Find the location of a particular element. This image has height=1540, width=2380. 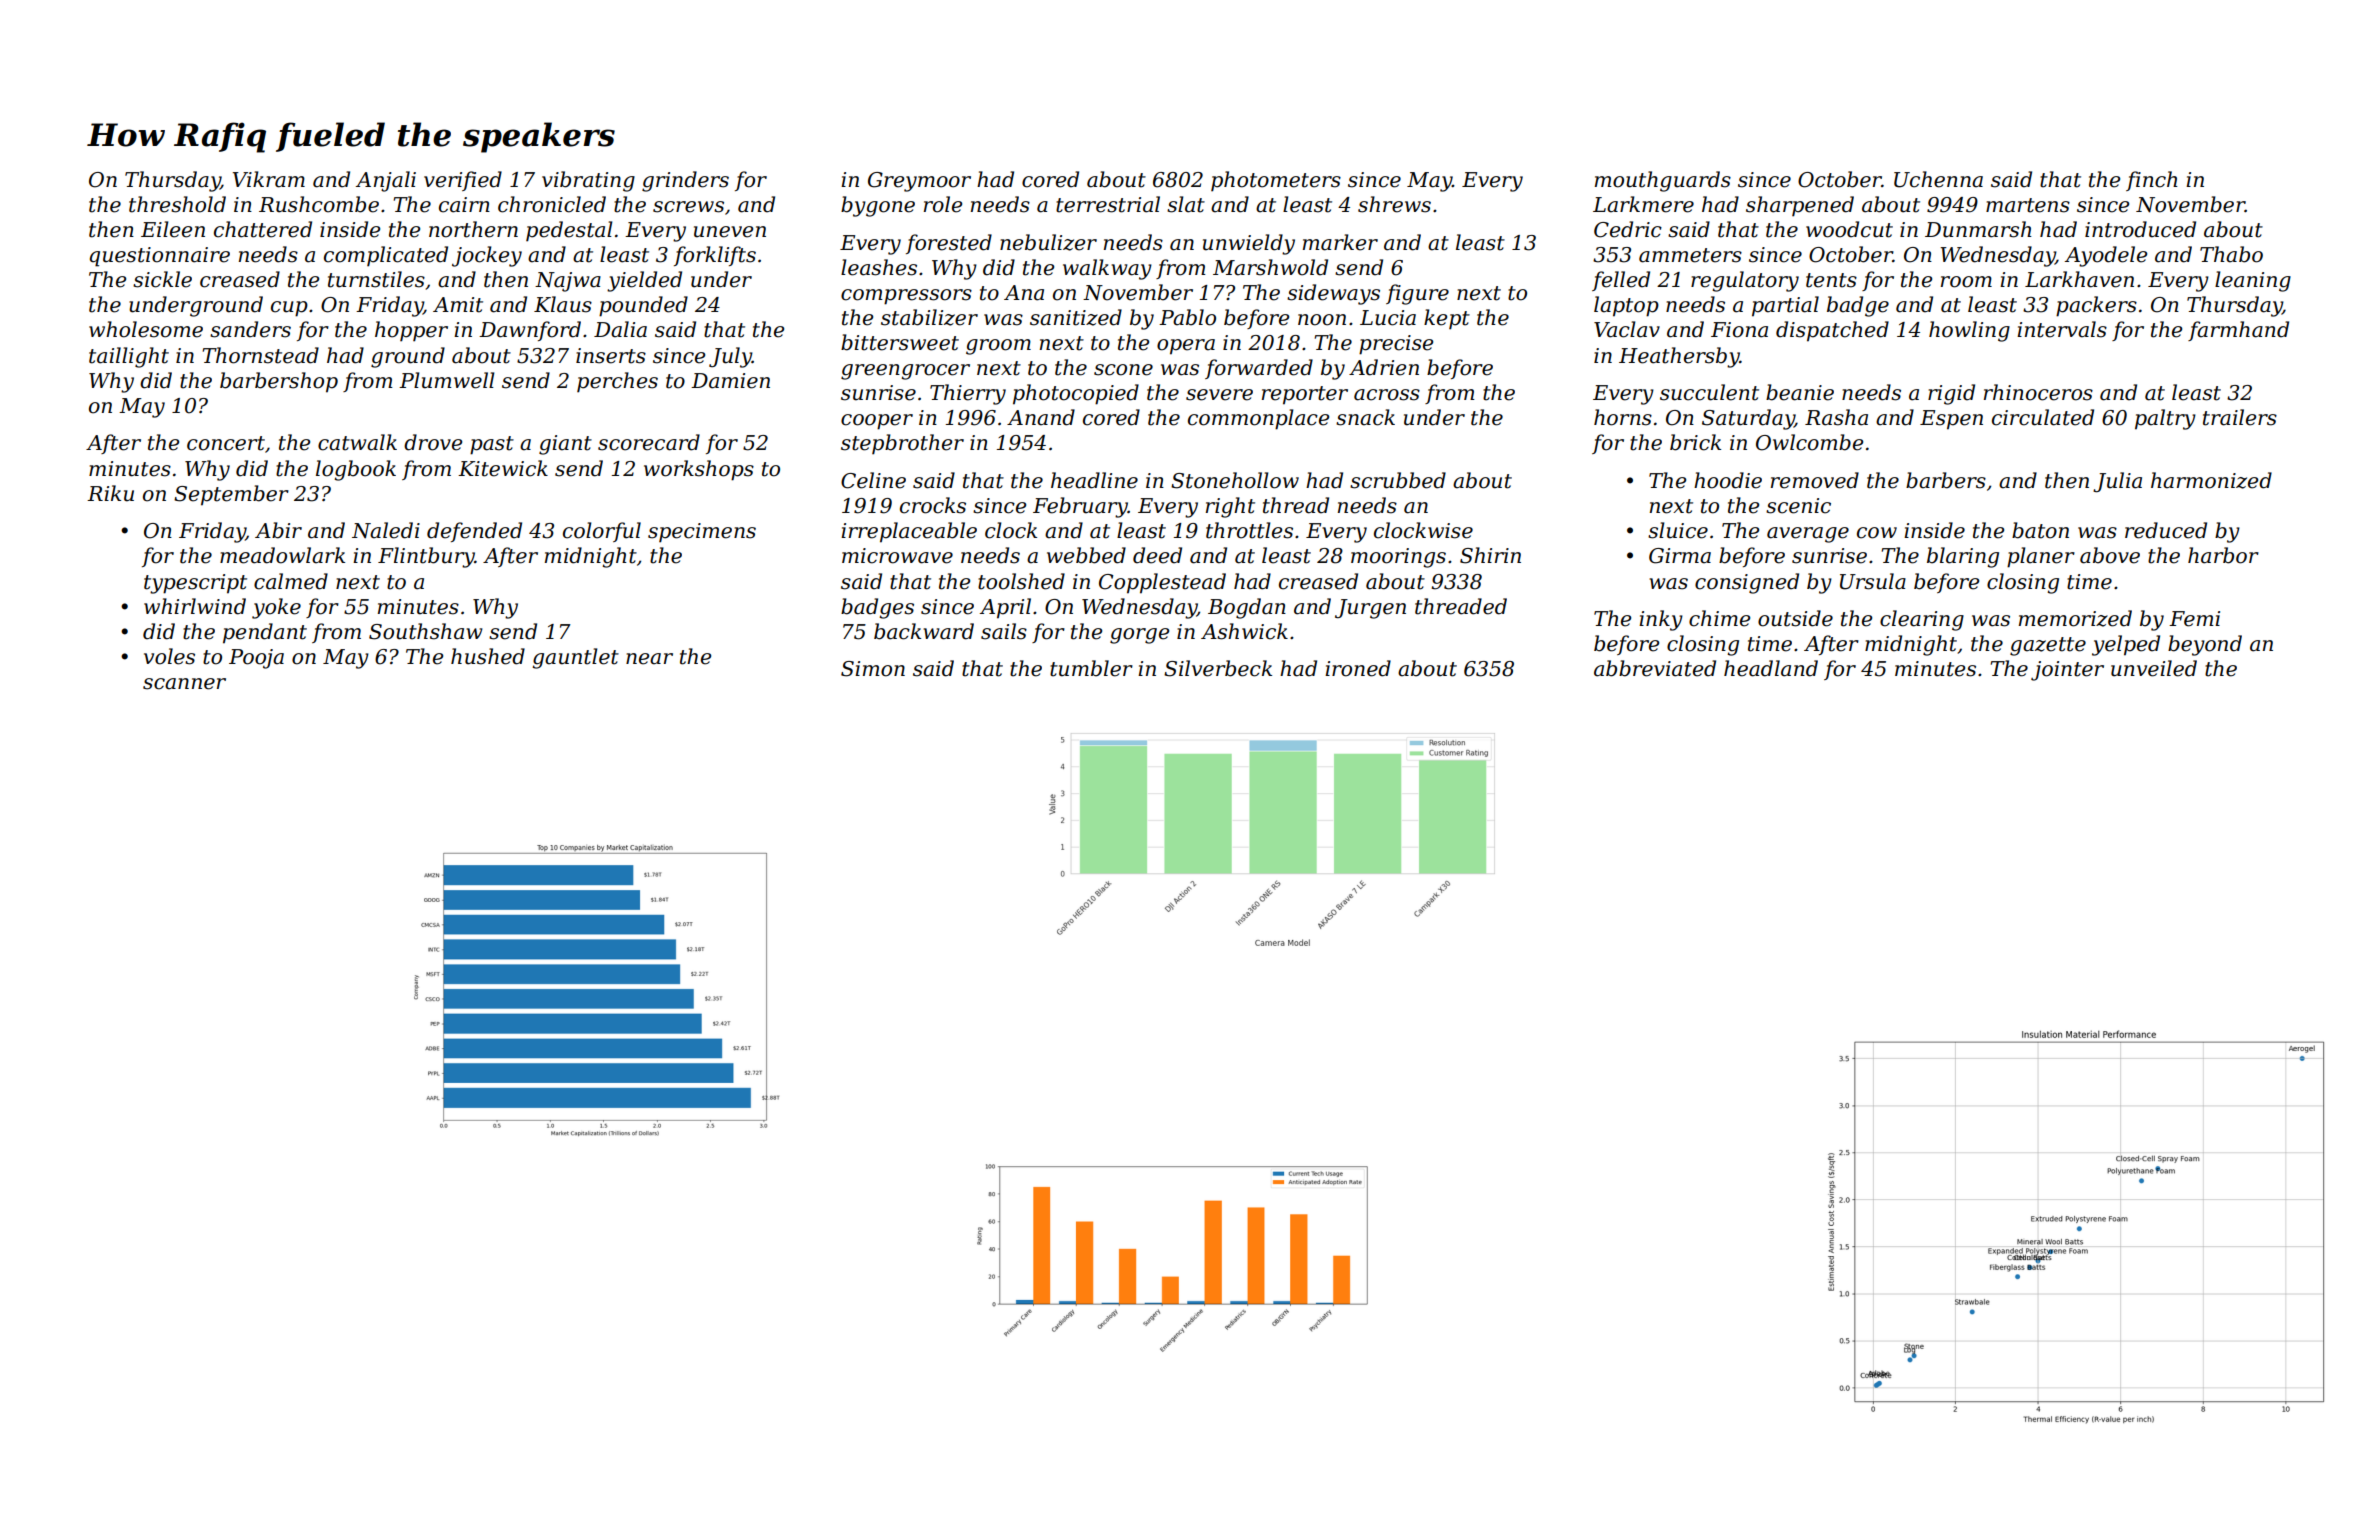

Kitewick is located at coordinates (503, 468).
